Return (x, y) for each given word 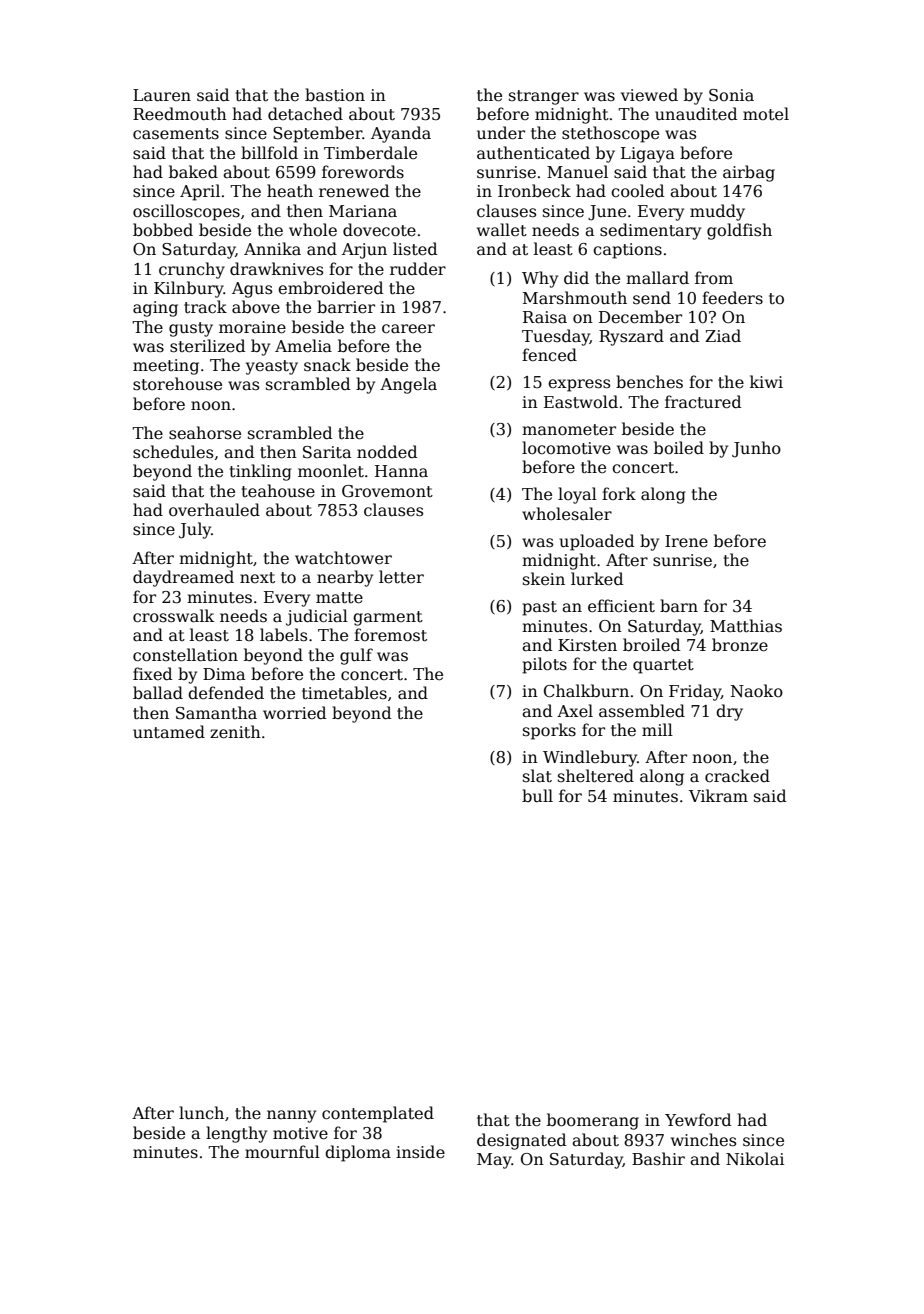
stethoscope (610, 134)
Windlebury (590, 758)
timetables (344, 693)
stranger (544, 97)
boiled (679, 447)
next (257, 577)
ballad (158, 692)
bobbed (163, 229)
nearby (345, 578)
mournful (282, 1151)
